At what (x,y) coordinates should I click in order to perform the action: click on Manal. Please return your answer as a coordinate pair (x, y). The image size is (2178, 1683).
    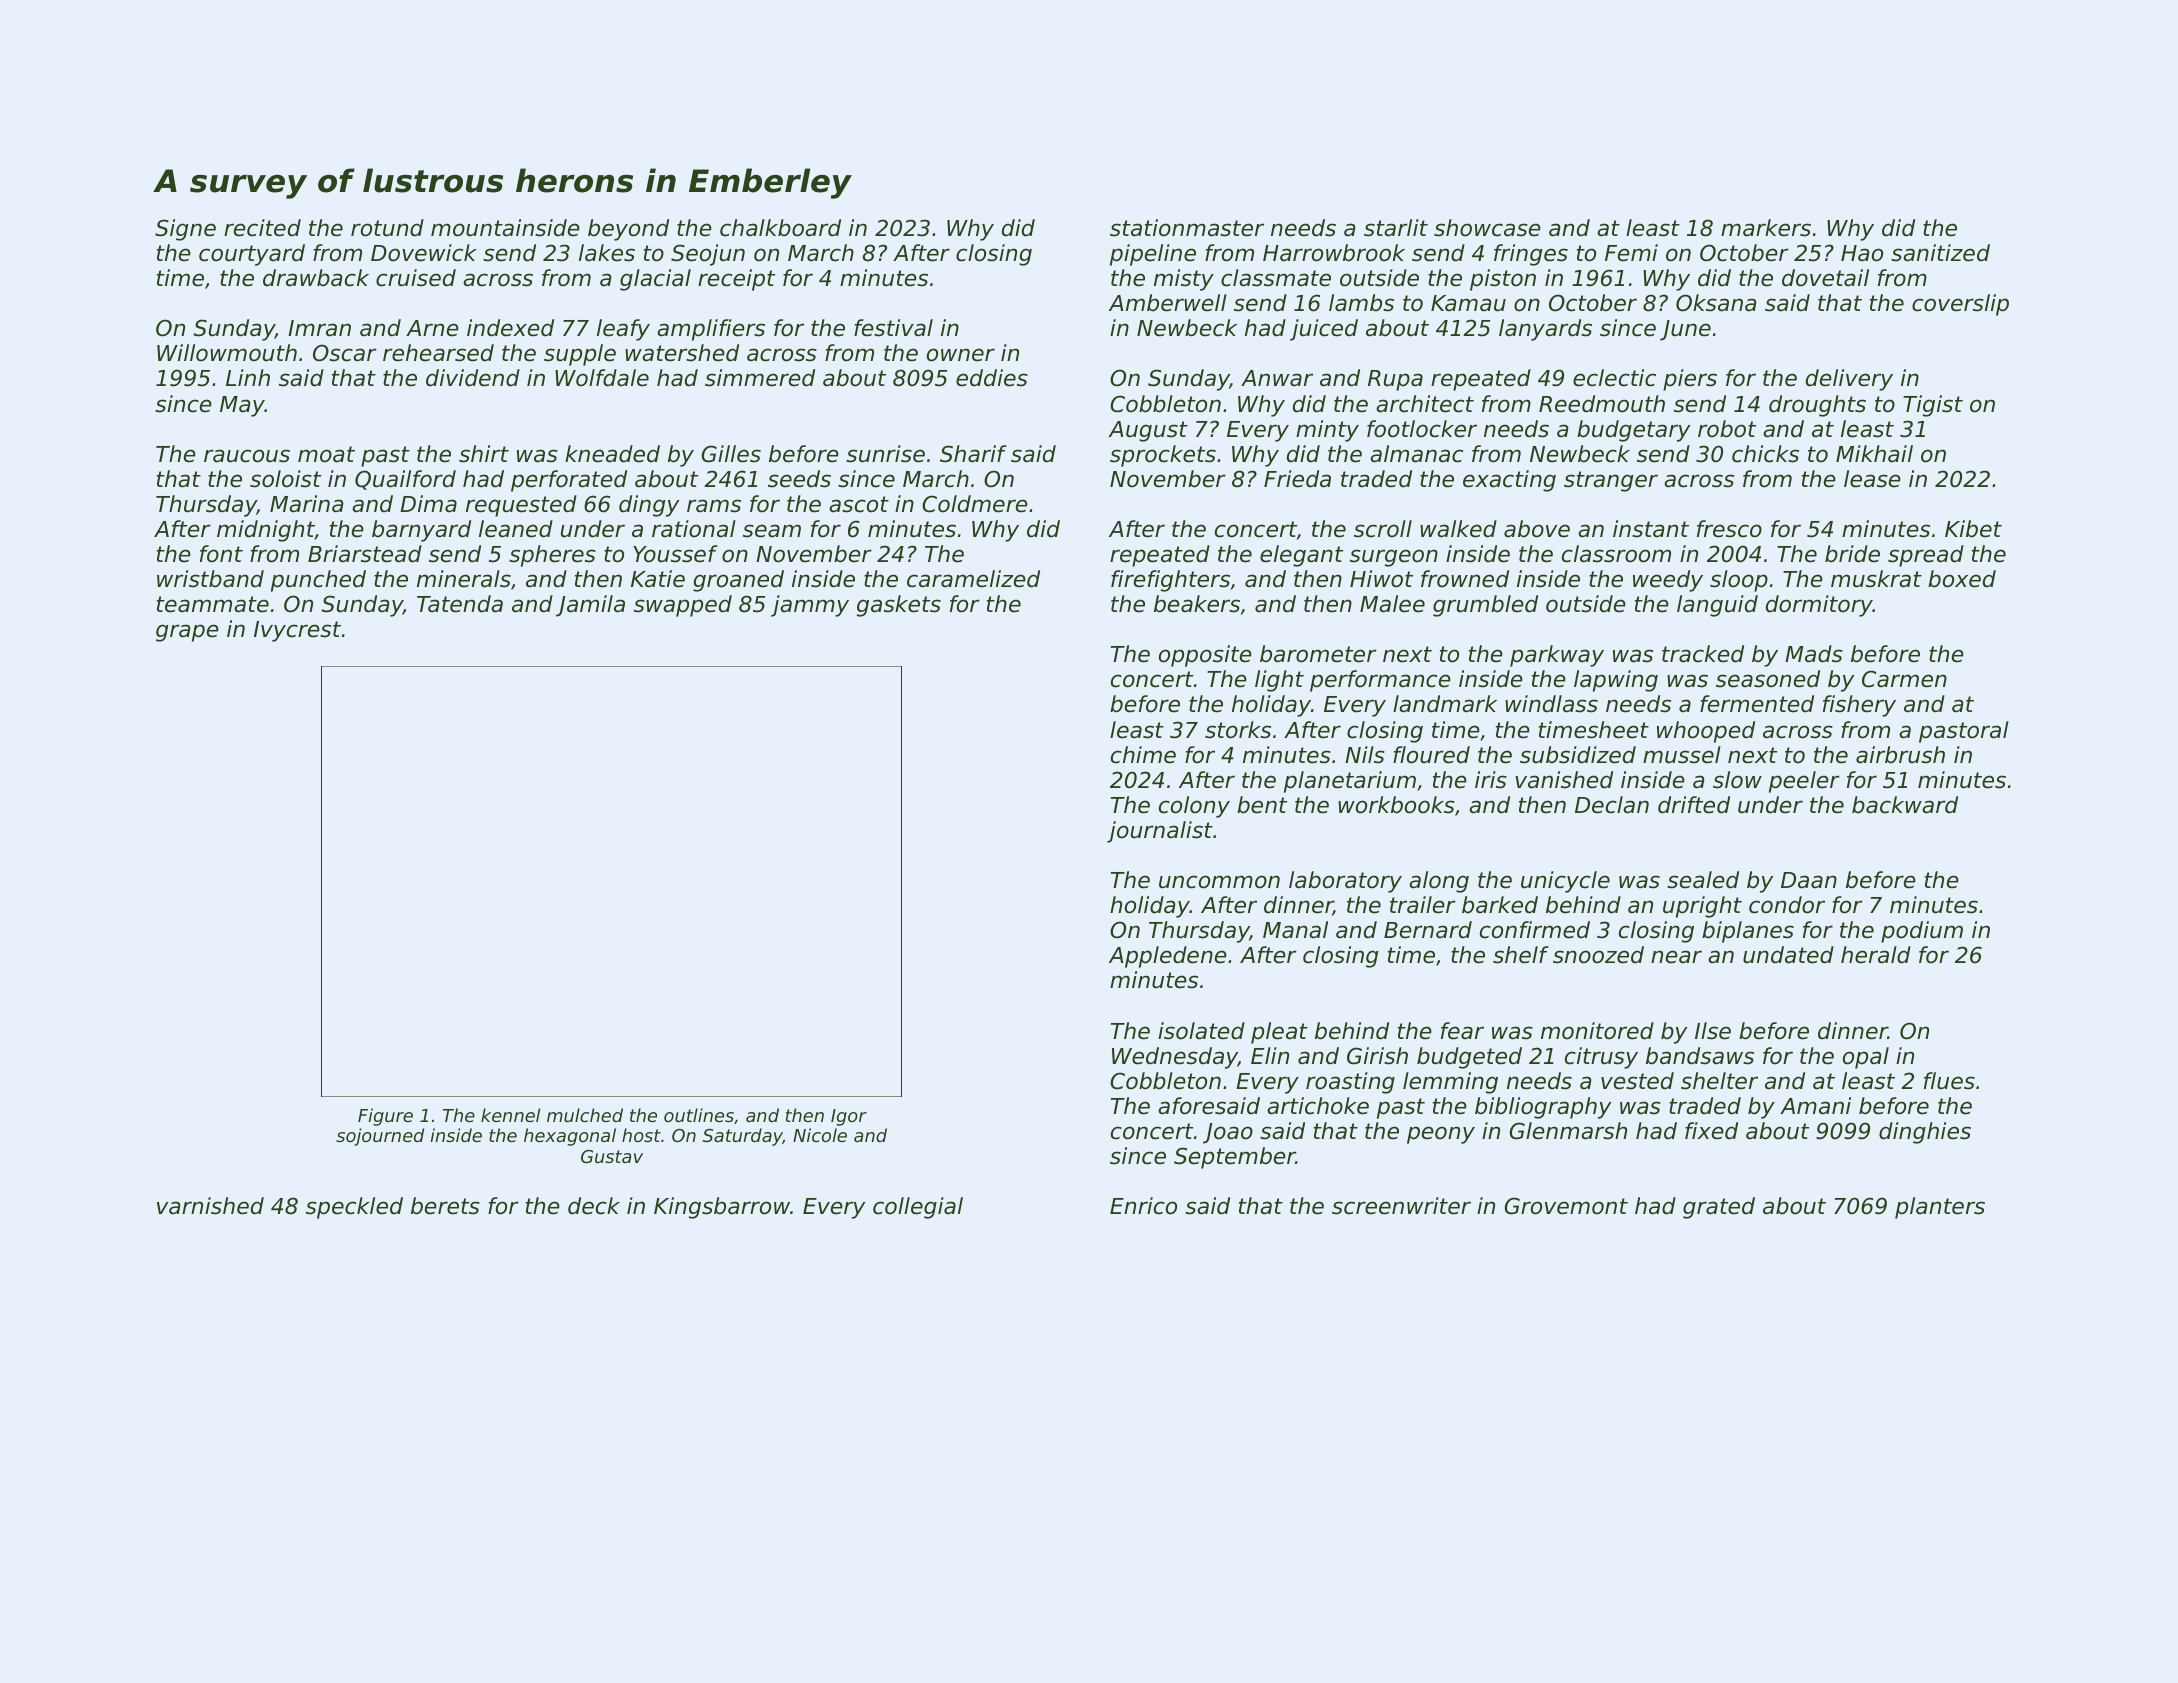
    Looking at the image, I should click on (1295, 930).
